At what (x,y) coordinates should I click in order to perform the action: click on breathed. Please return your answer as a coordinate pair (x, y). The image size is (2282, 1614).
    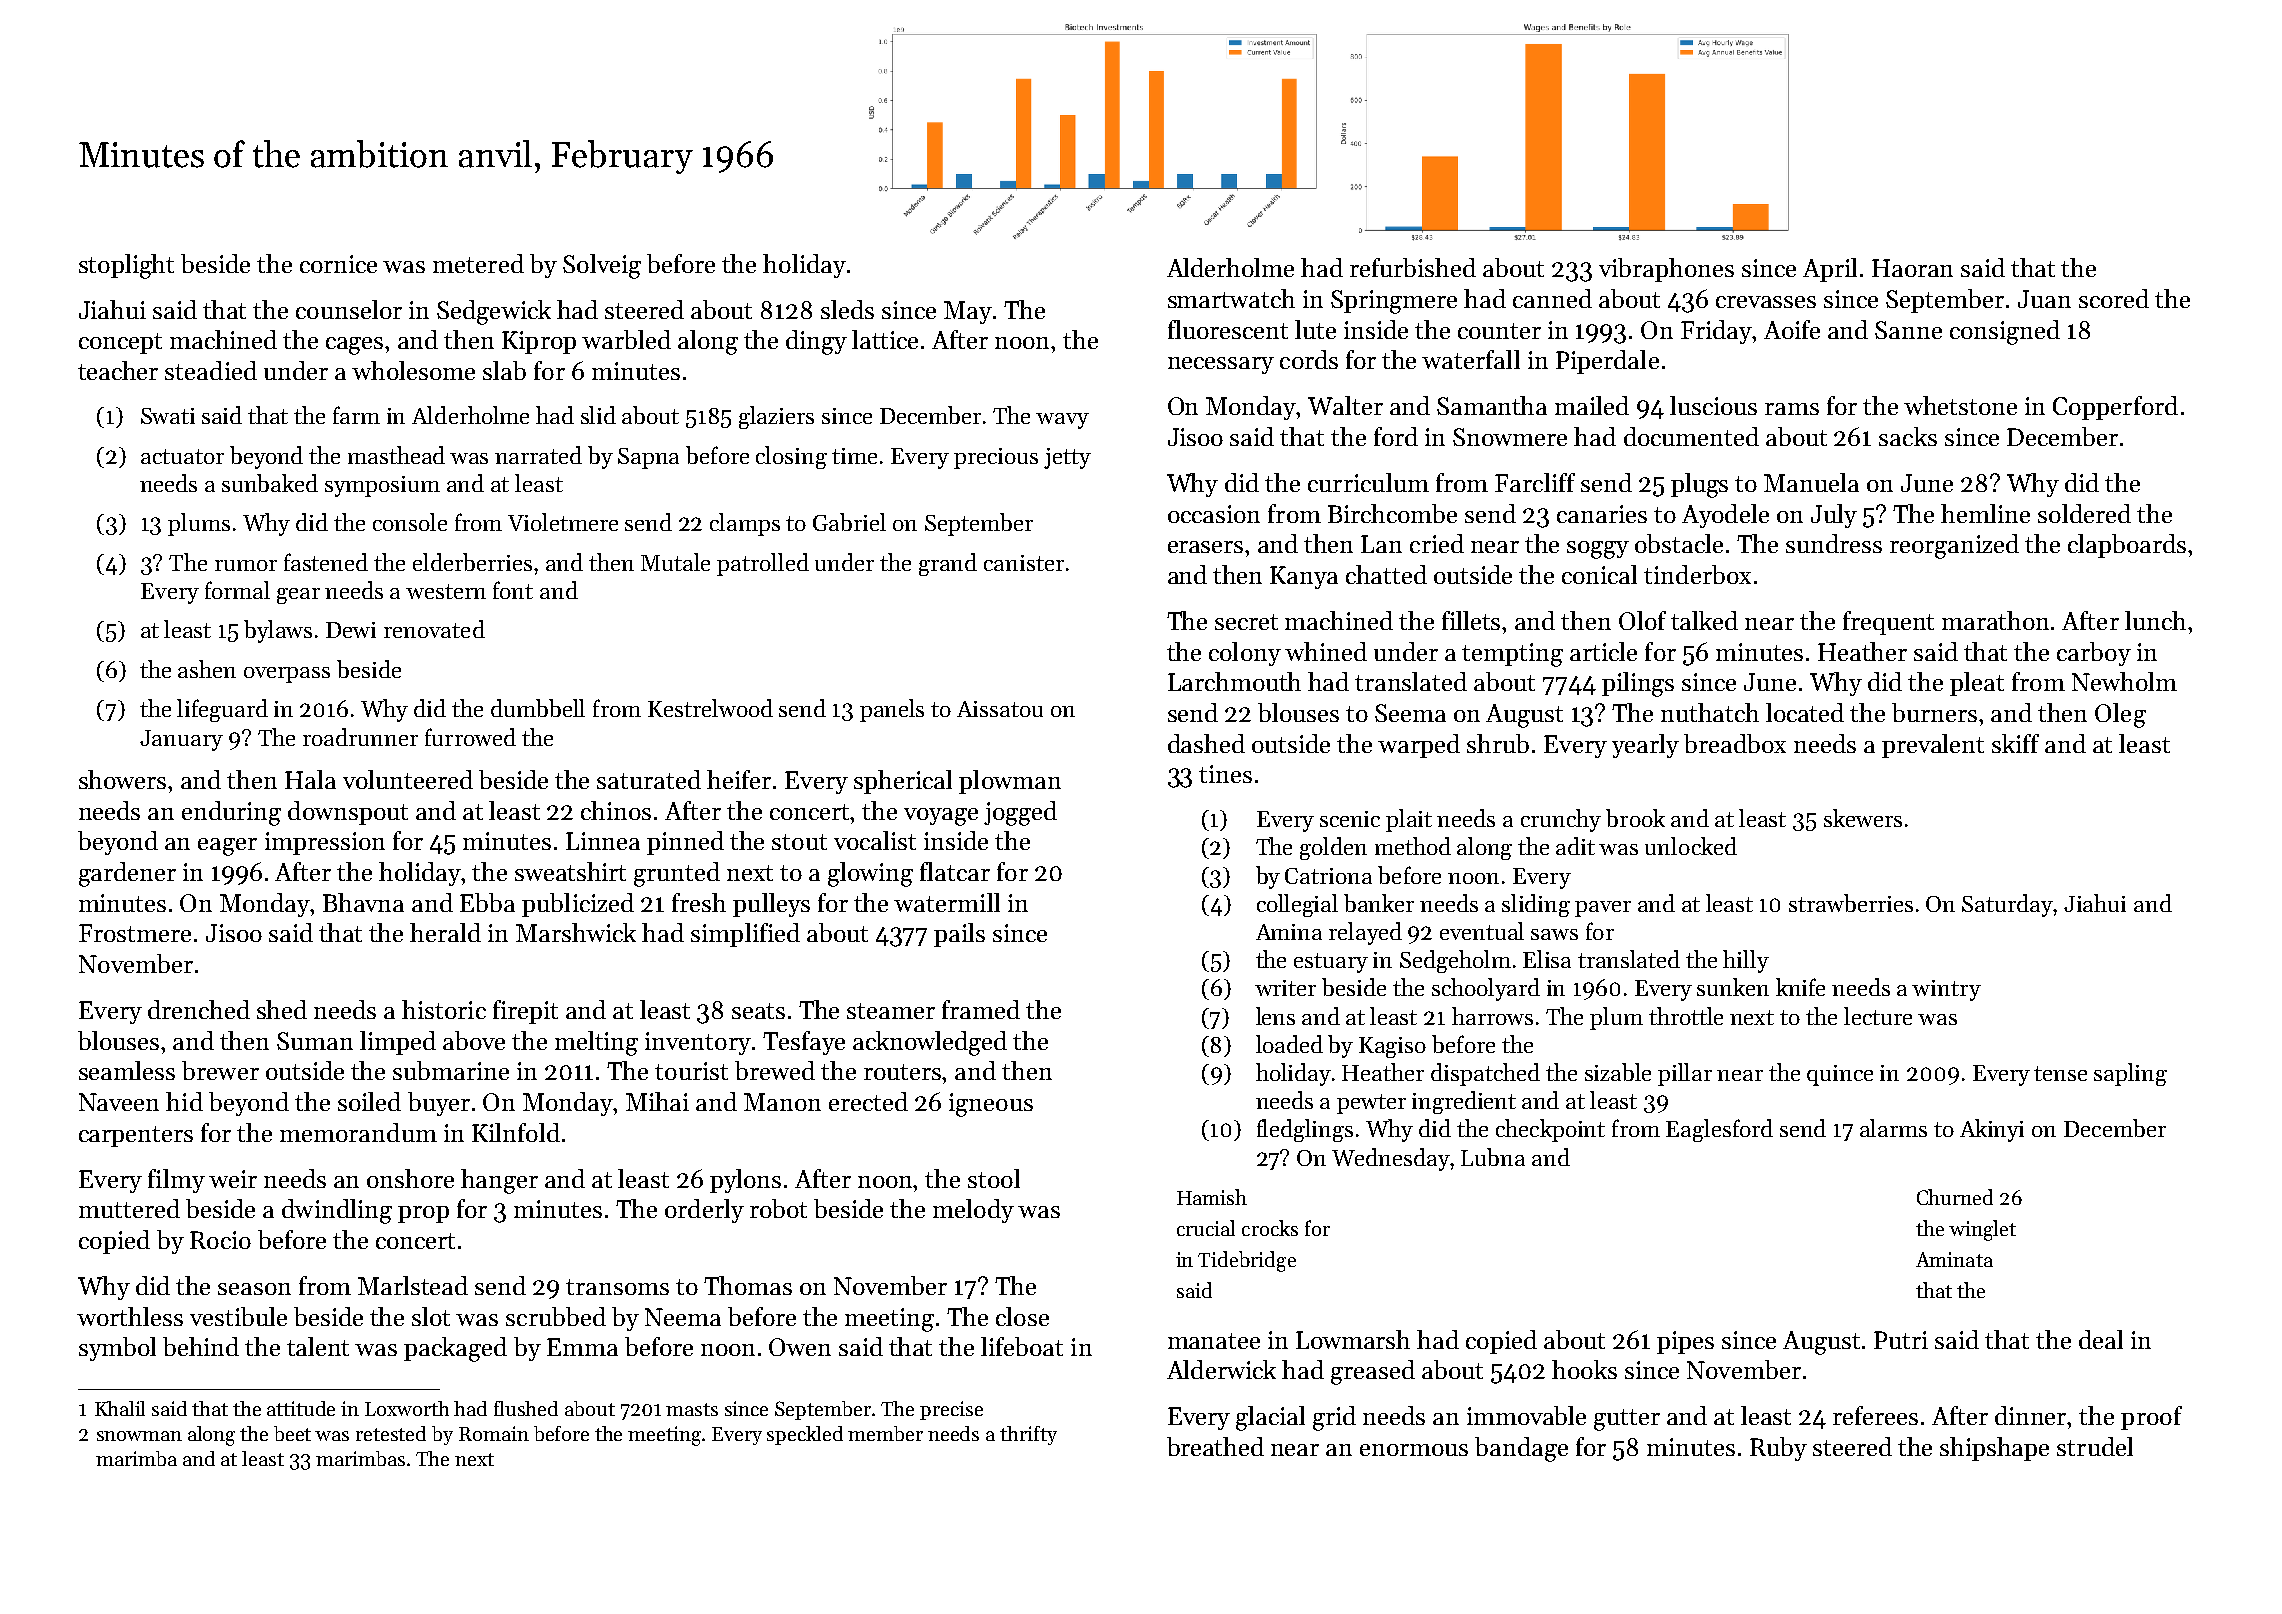
    Looking at the image, I should click on (1215, 1446).
